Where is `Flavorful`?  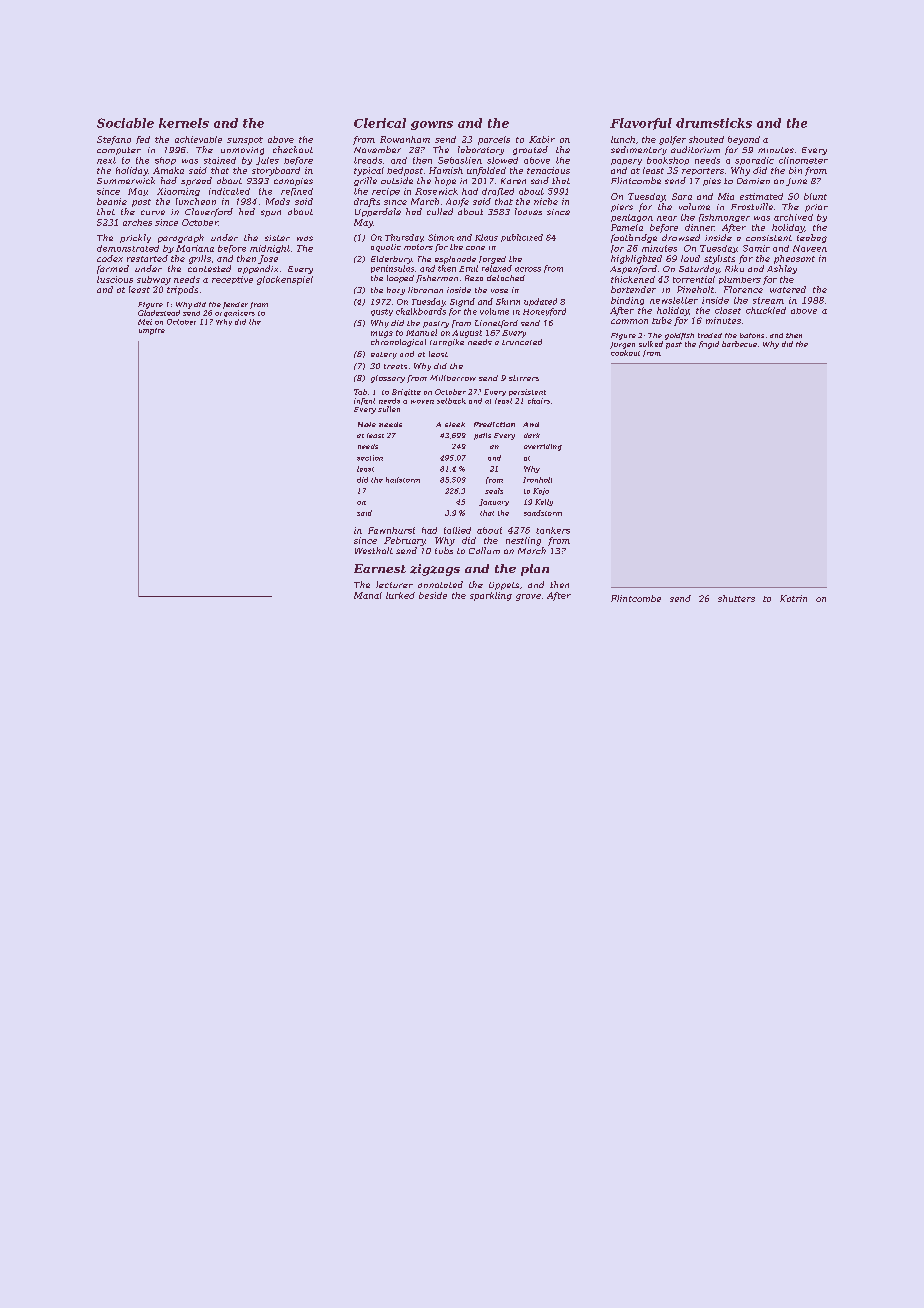
Flavorful is located at coordinates (641, 124).
